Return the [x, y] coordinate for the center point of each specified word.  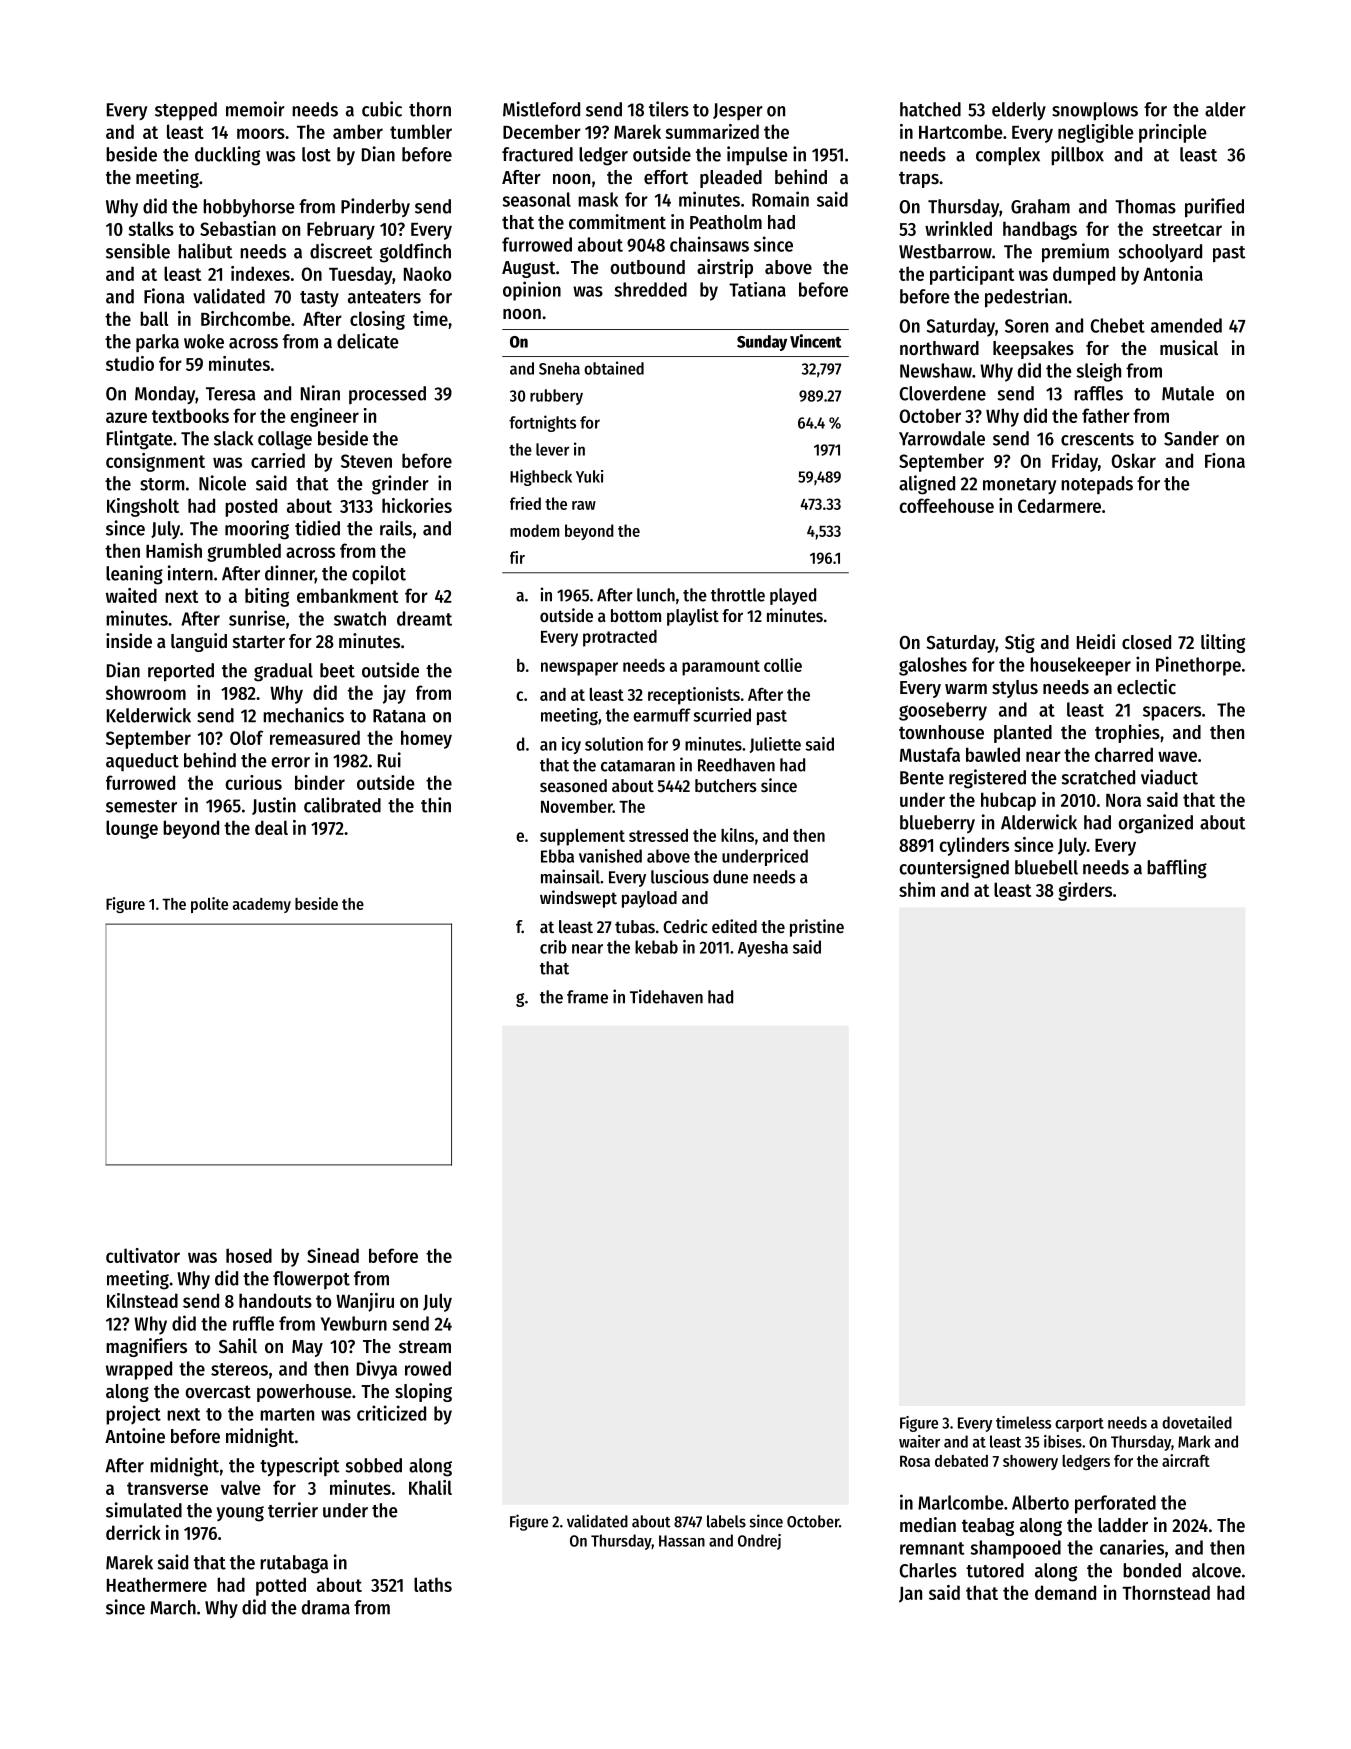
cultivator [143, 1255]
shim [917, 889]
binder [320, 782]
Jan [910, 1595]
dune [730, 877]
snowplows [1095, 111]
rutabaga [294, 1564]
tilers [669, 109]
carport [1079, 1425]
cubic [382, 109]
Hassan [682, 1541]
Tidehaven [666, 996]
